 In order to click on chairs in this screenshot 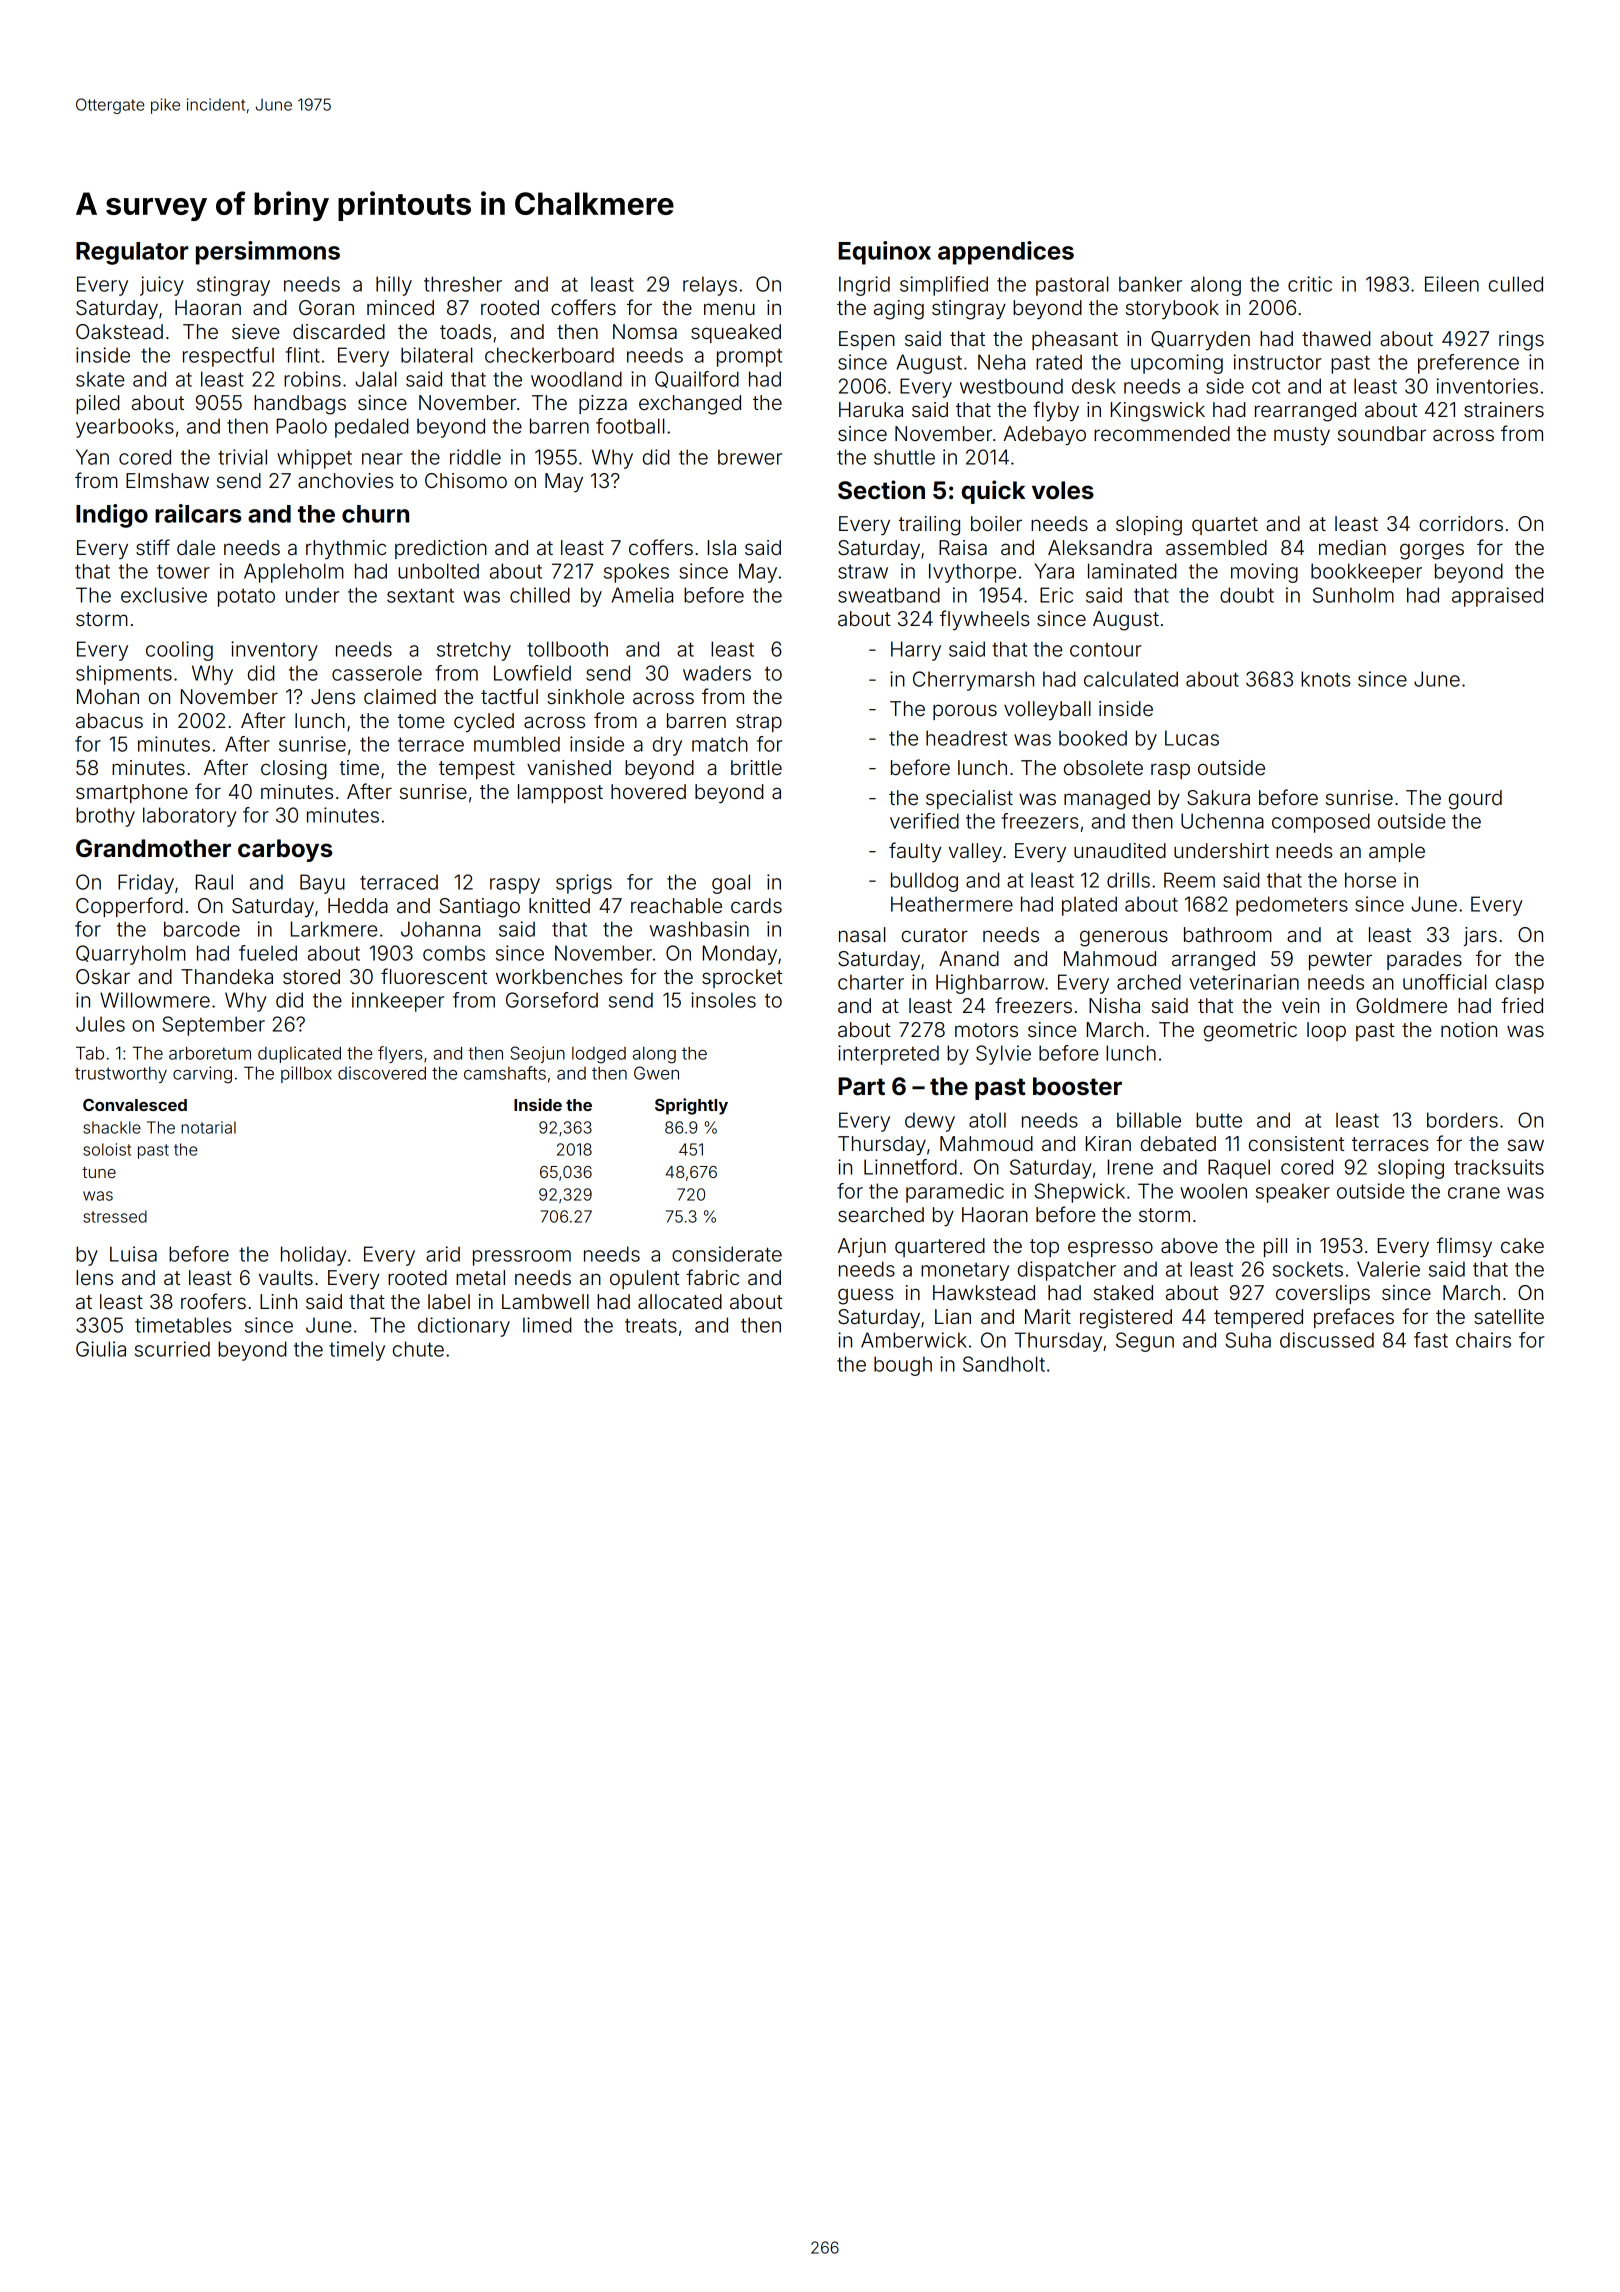, I will do `click(1483, 1340)`.
